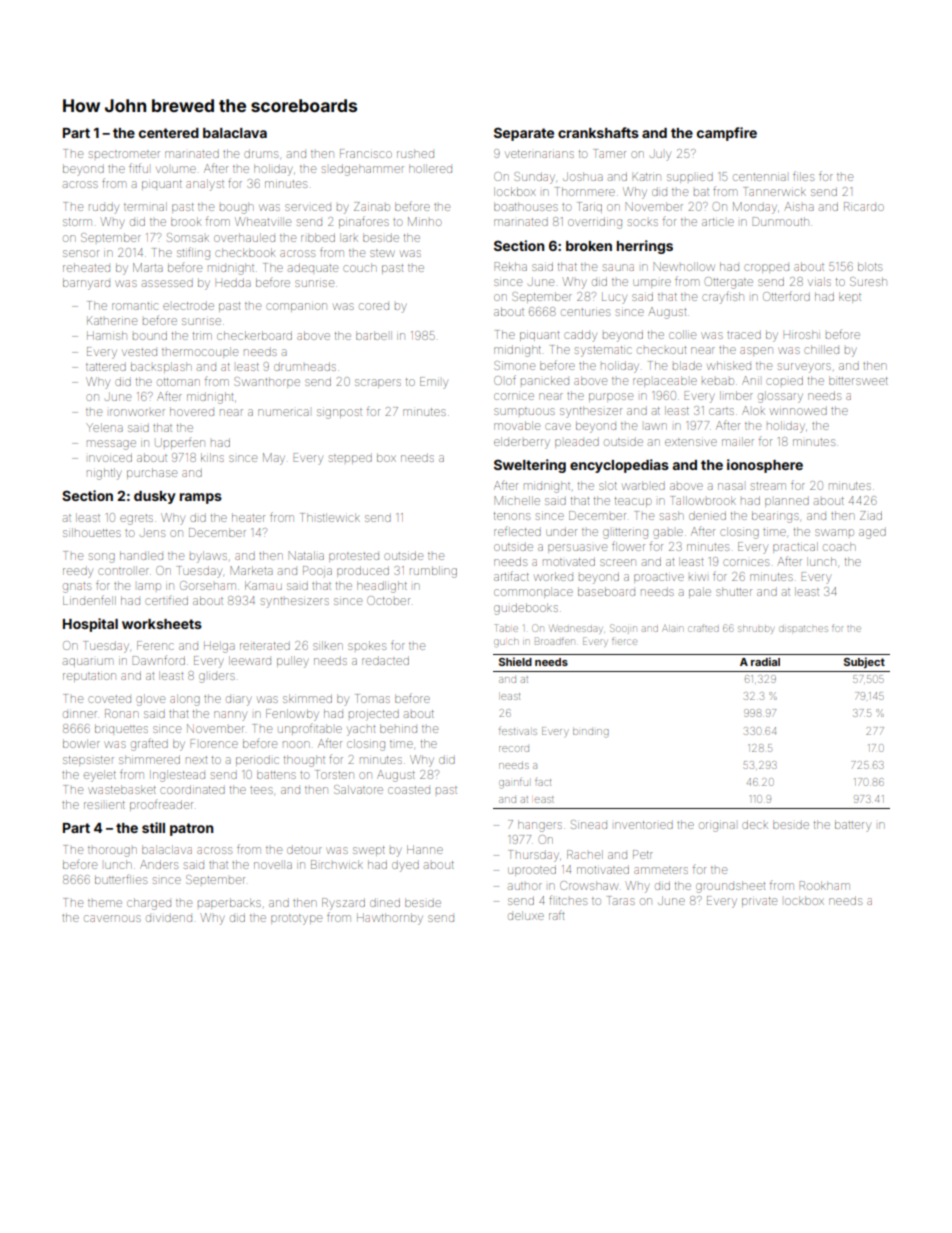 Image resolution: width=952 pixels, height=1233 pixels. Describe the element at coordinates (169, 918) in the screenshot. I see `dividend` at that location.
